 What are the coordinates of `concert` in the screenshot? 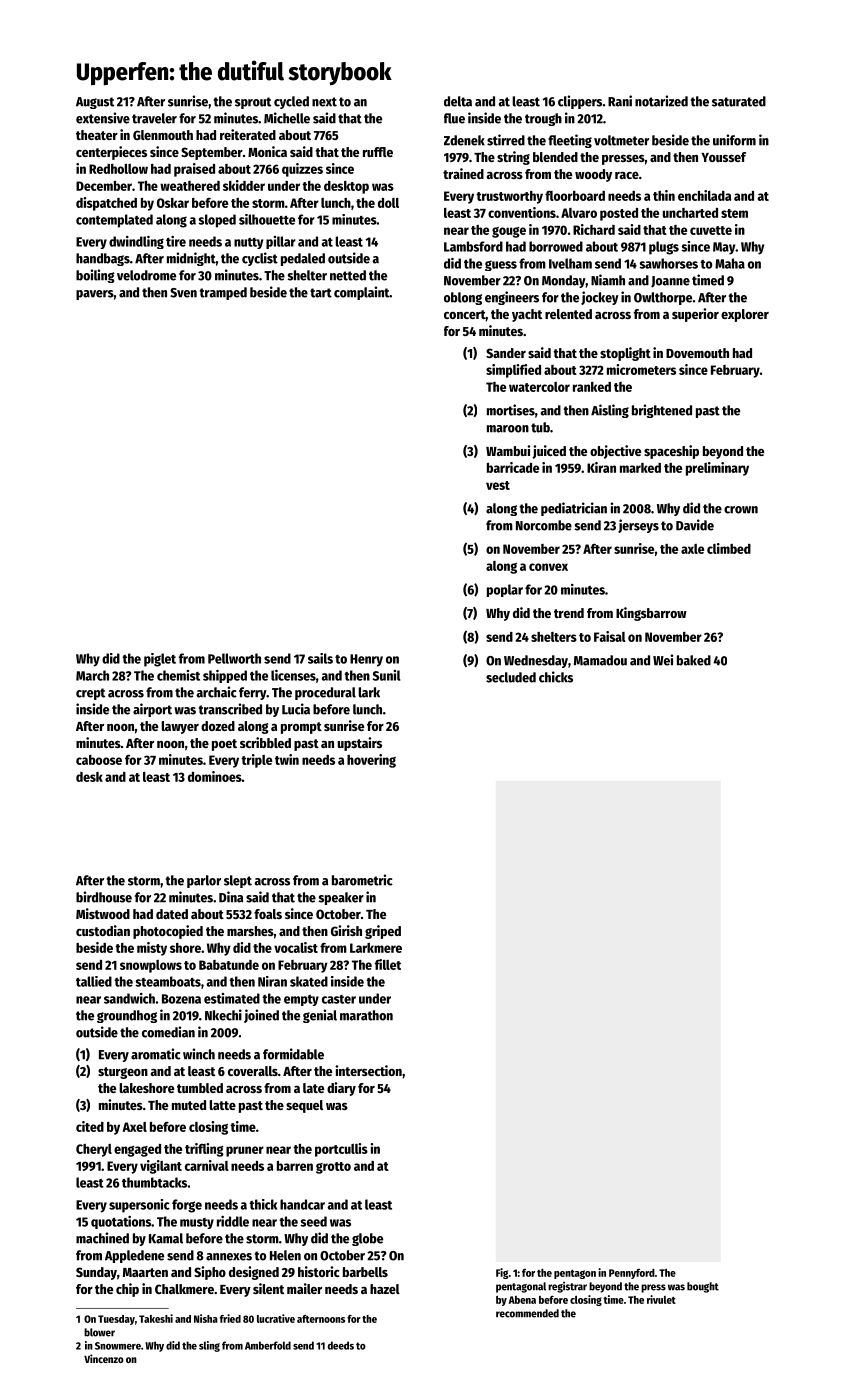 It's located at (465, 314).
